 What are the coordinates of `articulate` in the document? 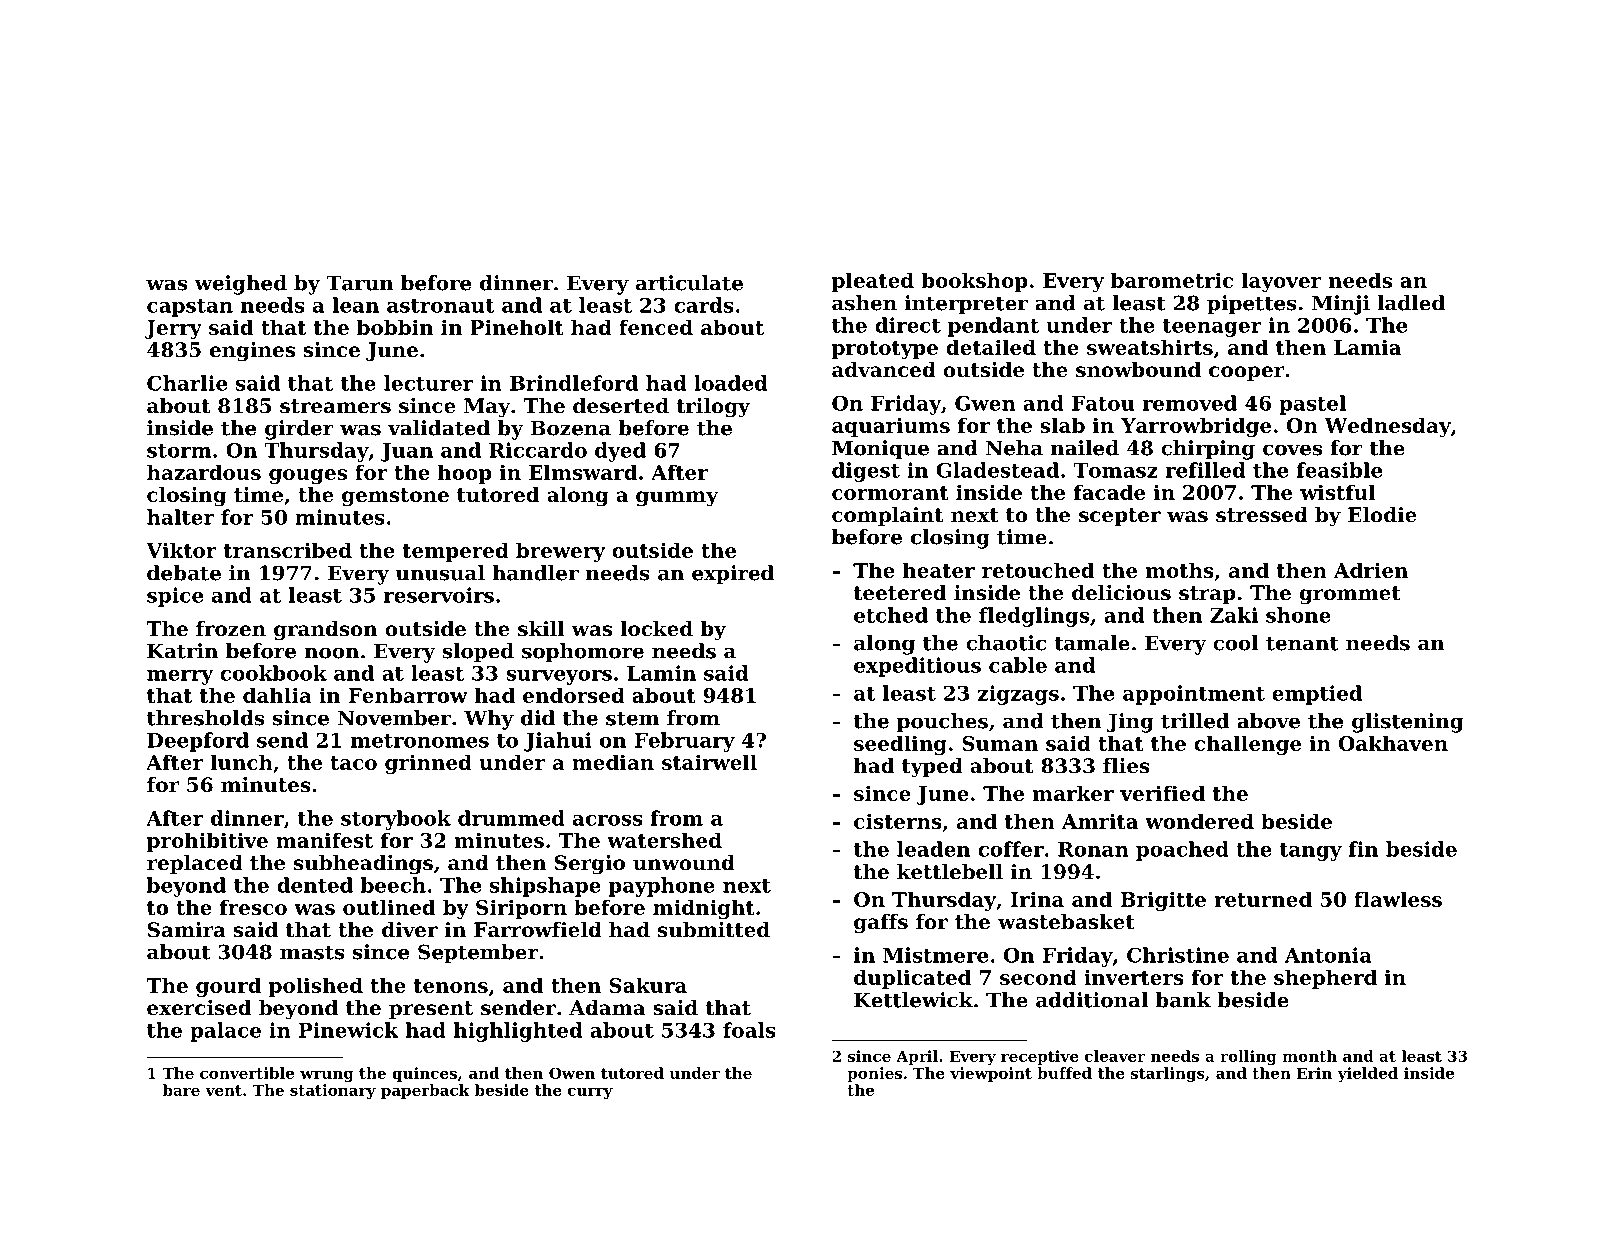 It's located at (689, 283).
